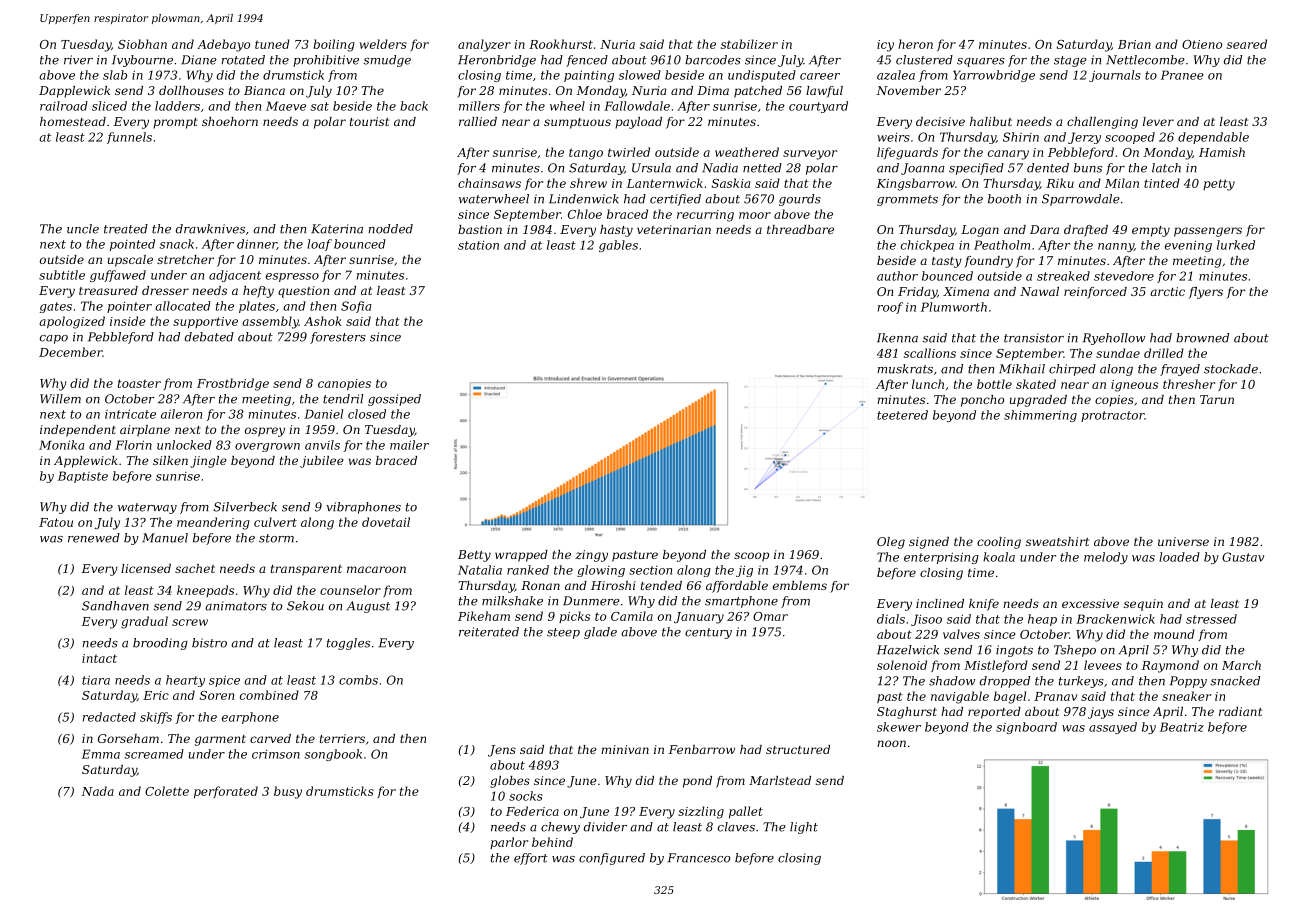 The width and height of the page is (1308, 924). I want to click on stabilizer, so click(749, 44).
